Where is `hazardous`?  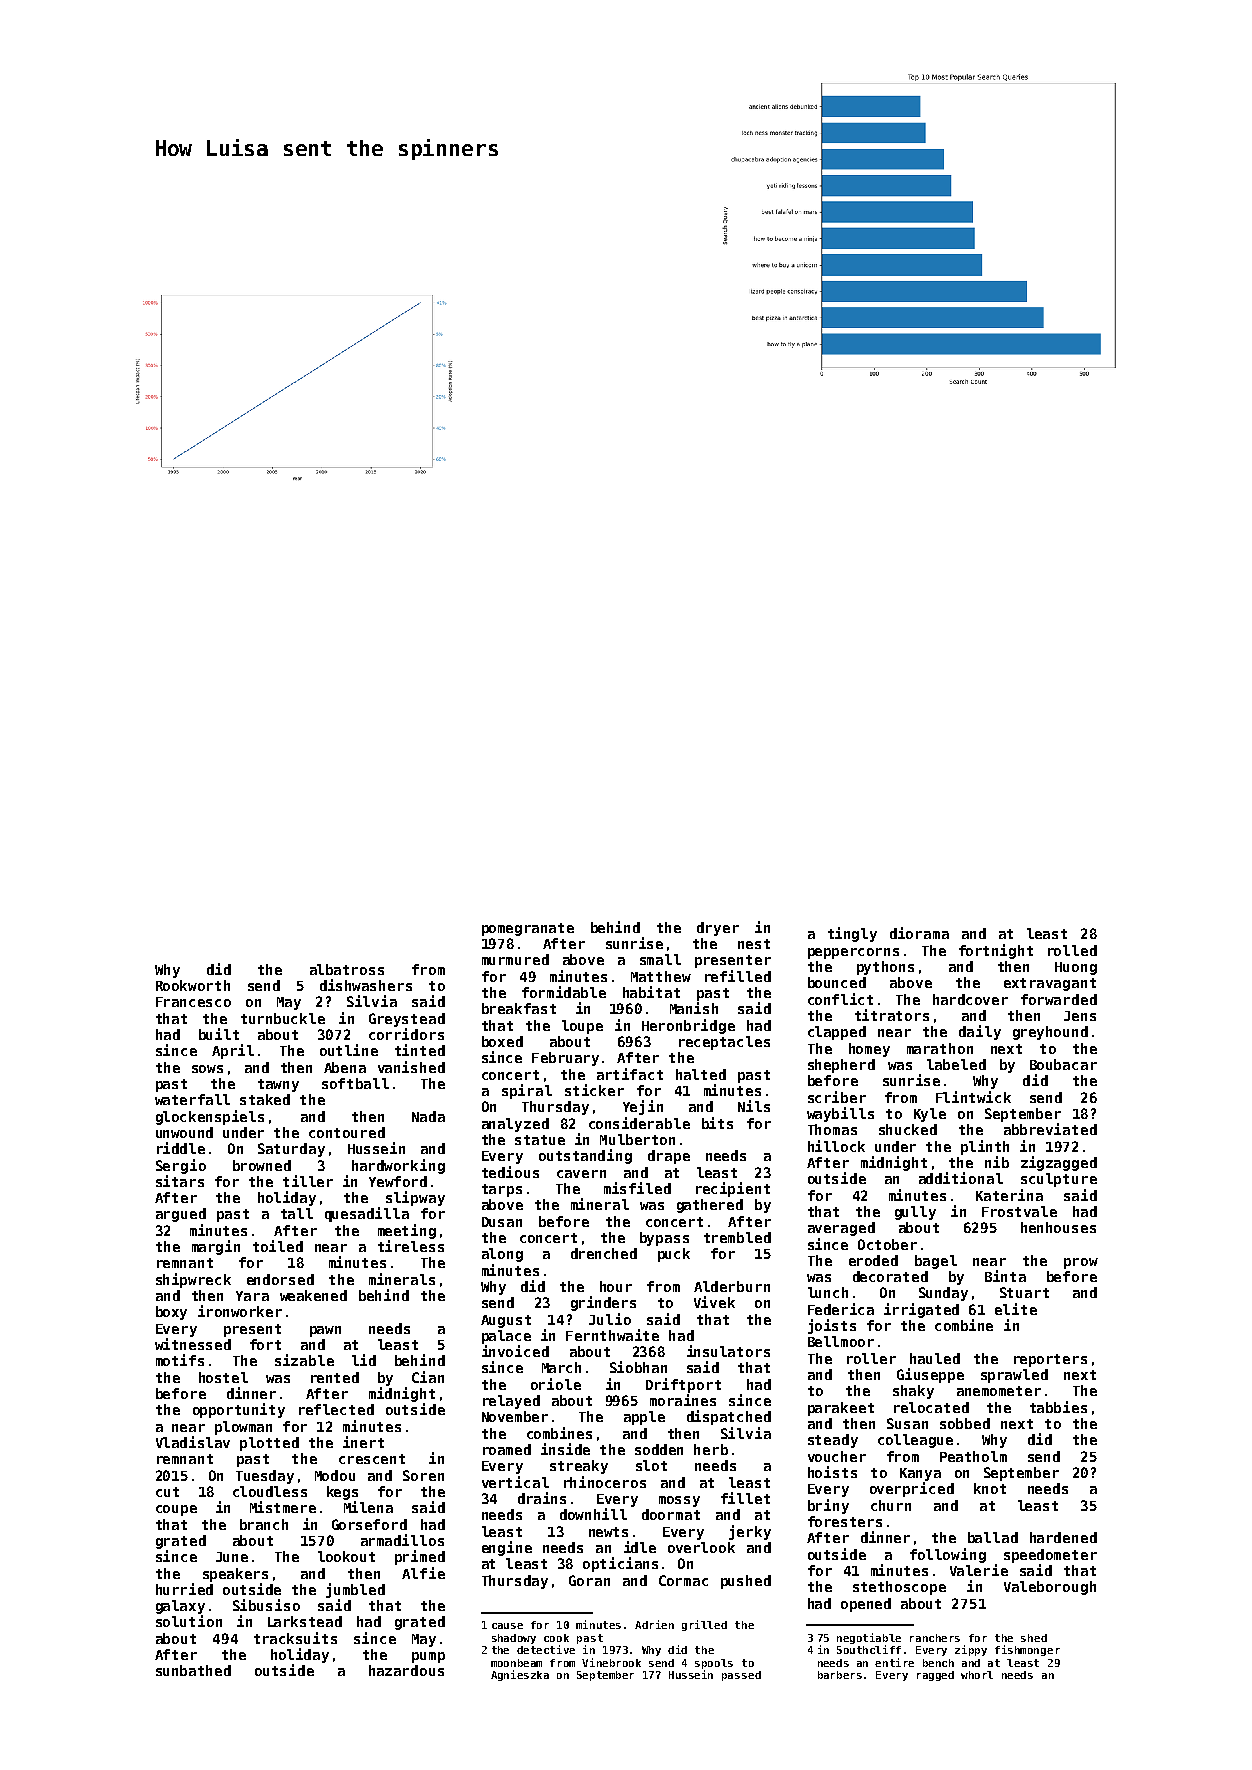
hazardous is located at coordinates (406, 1670).
